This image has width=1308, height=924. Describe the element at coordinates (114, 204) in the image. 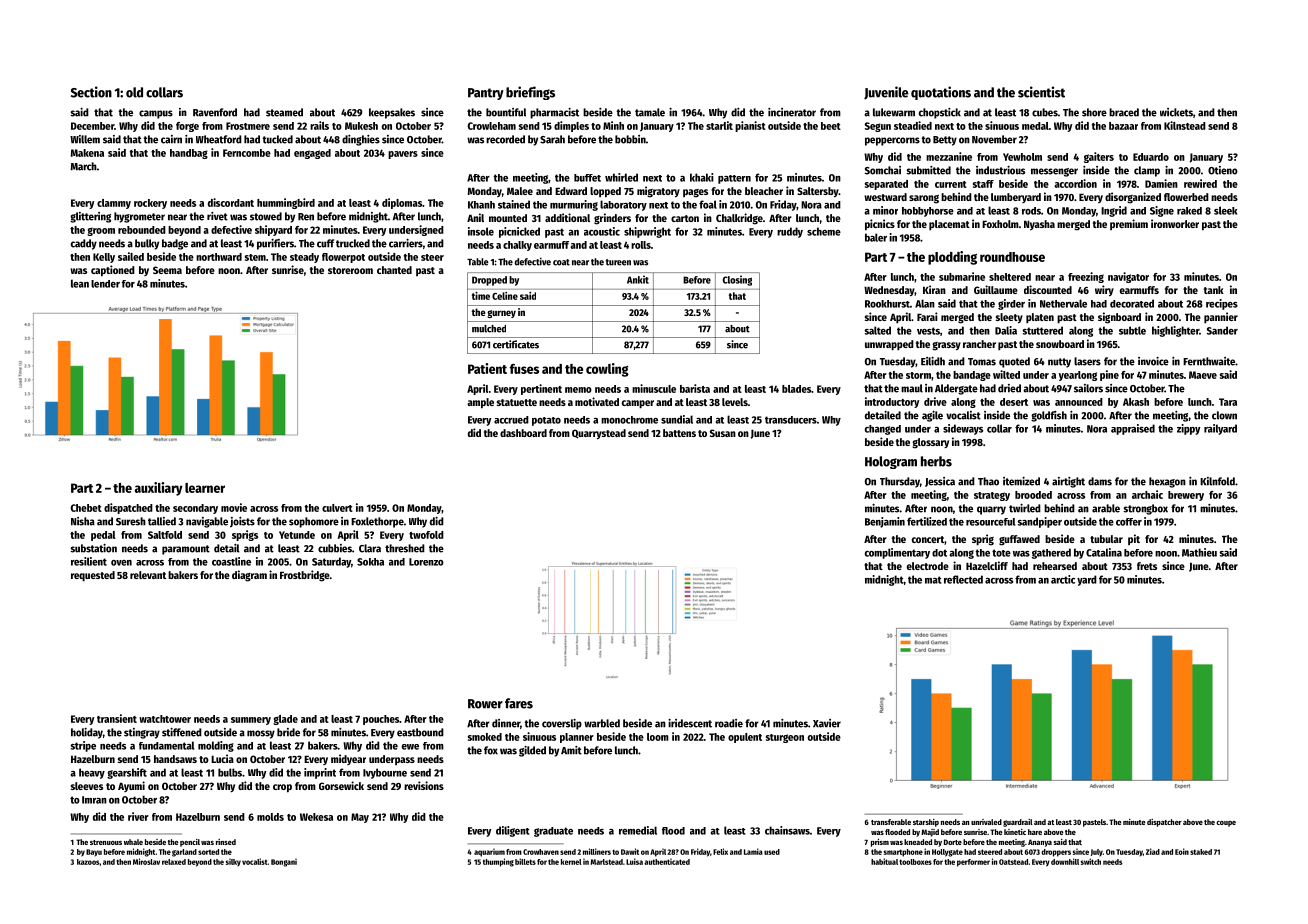

I see `clammy` at that location.
